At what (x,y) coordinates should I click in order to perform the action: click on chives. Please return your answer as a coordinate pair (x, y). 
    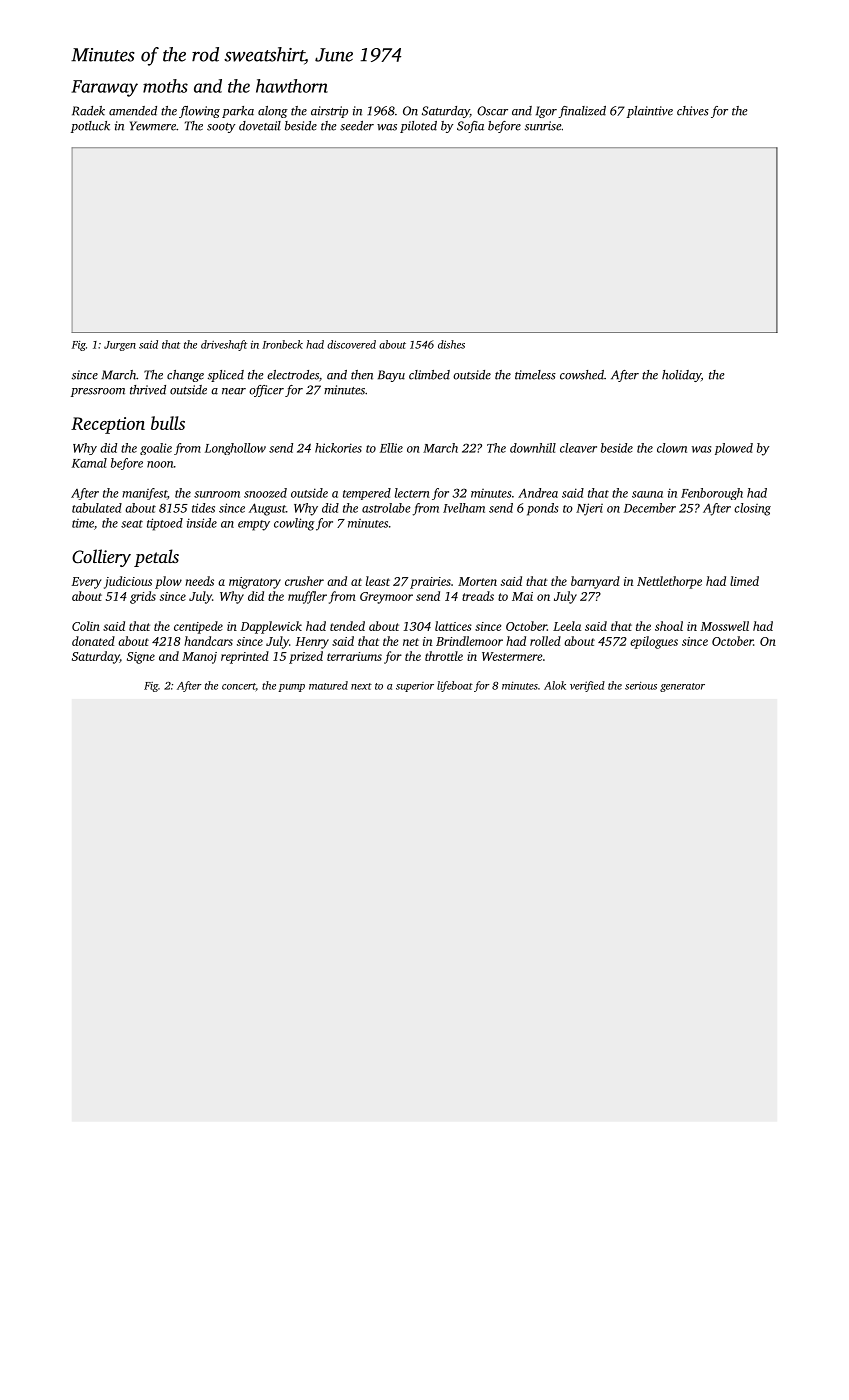
    Looking at the image, I should click on (693, 111).
